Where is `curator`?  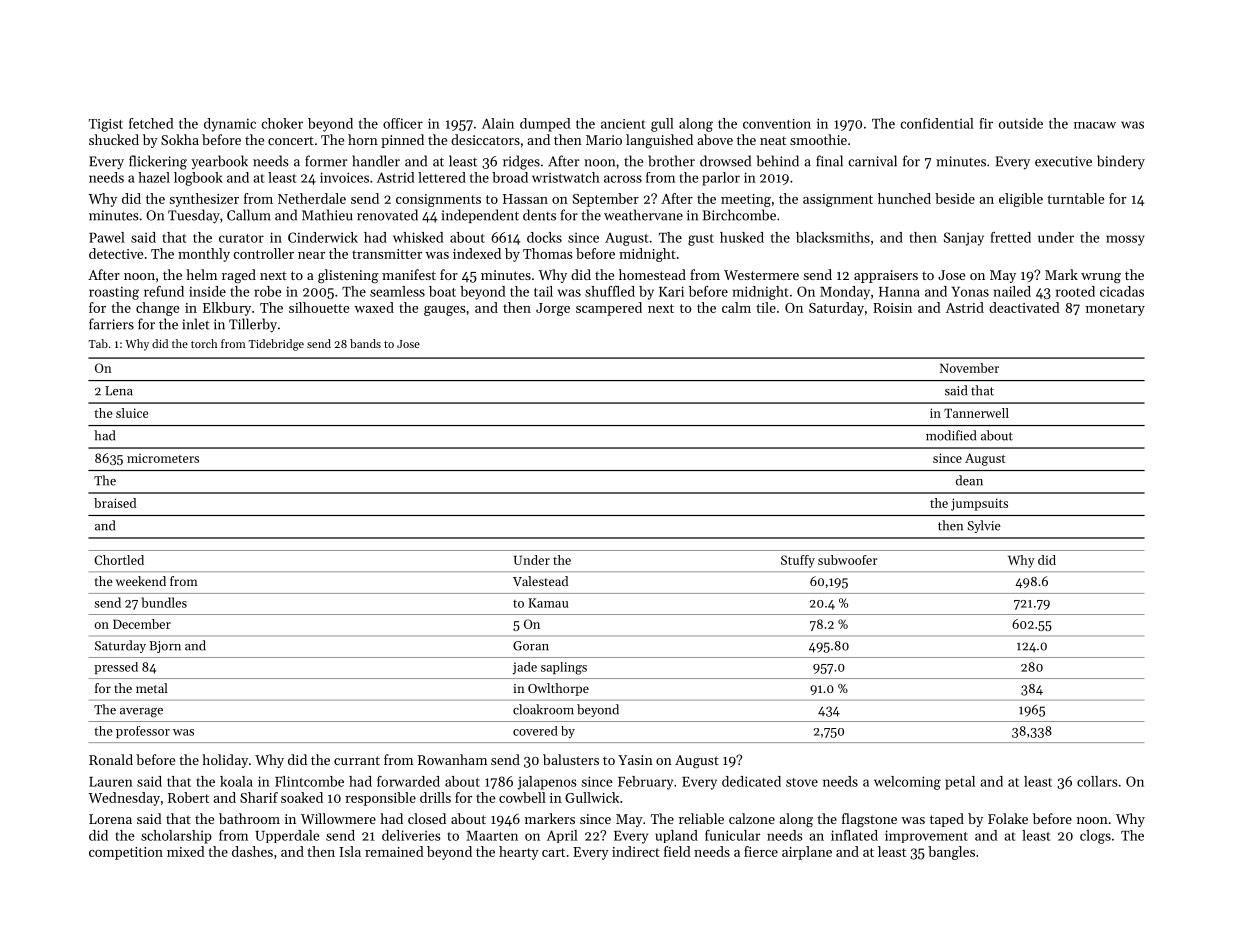
curator is located at coordinates (241, 238).
